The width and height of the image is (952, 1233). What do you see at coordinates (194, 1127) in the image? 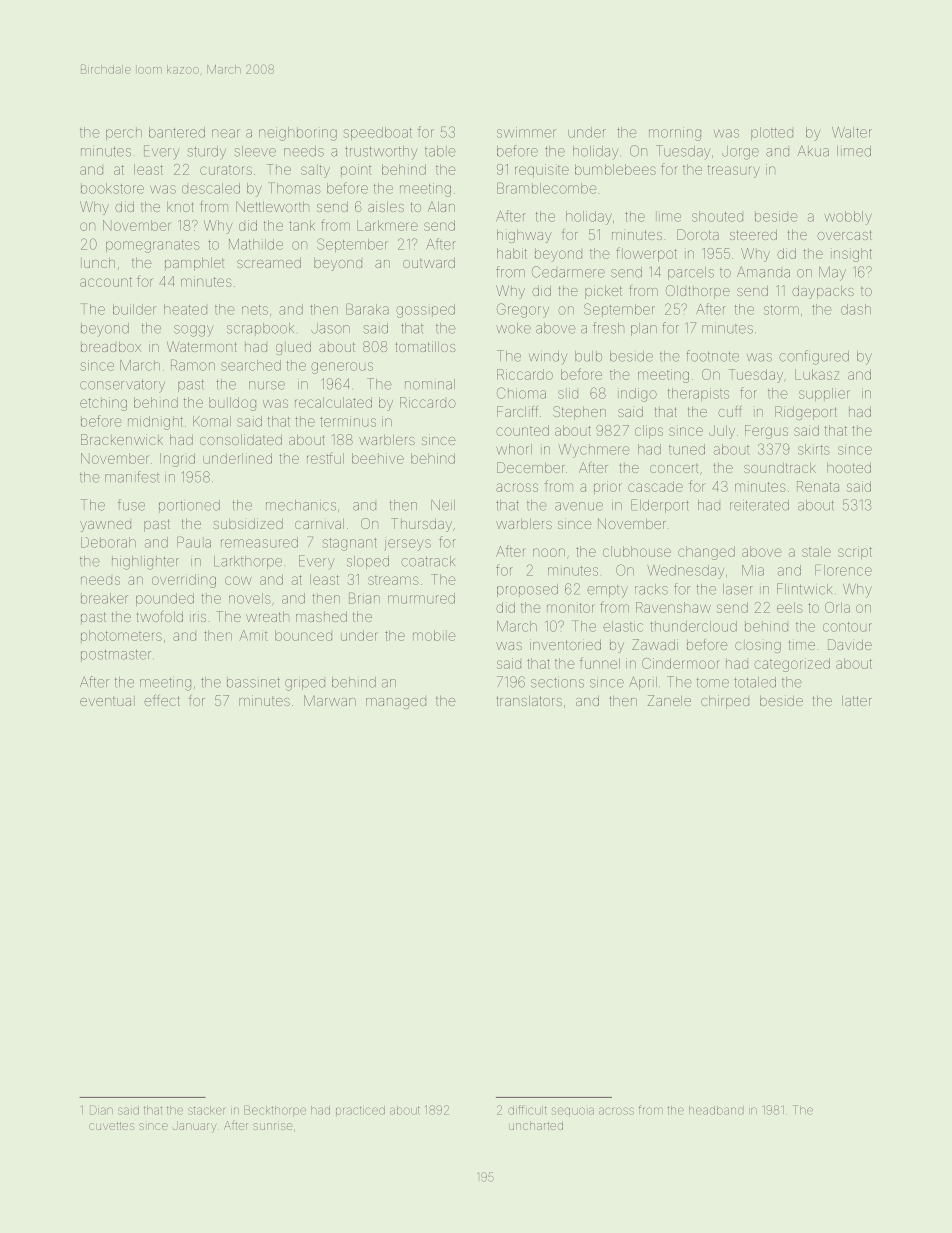
I see `January` at bounding box center [194, 1127].
